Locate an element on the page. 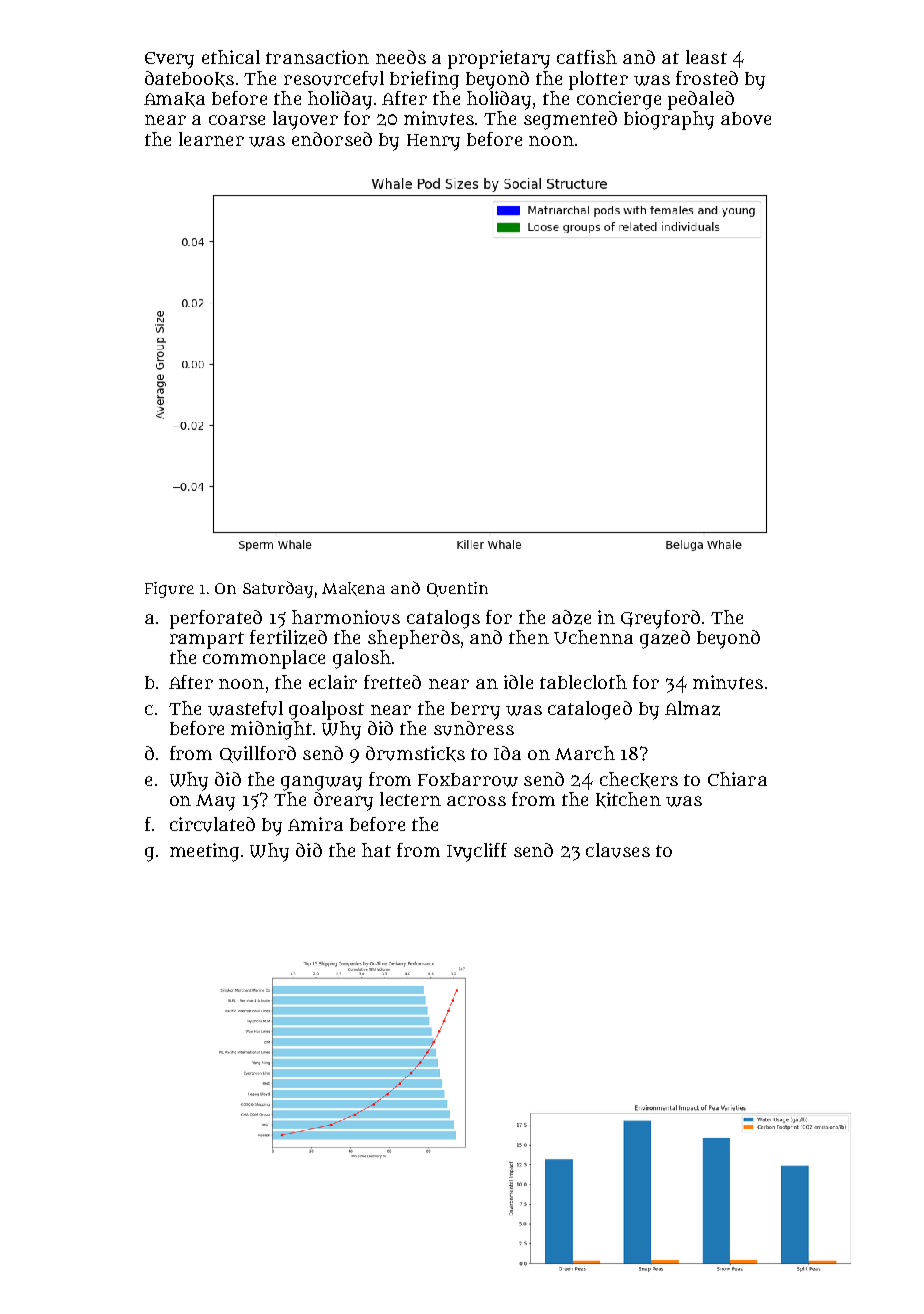 This document has width=924, height=1314. Quillford is located at coordinates (258, 754).
